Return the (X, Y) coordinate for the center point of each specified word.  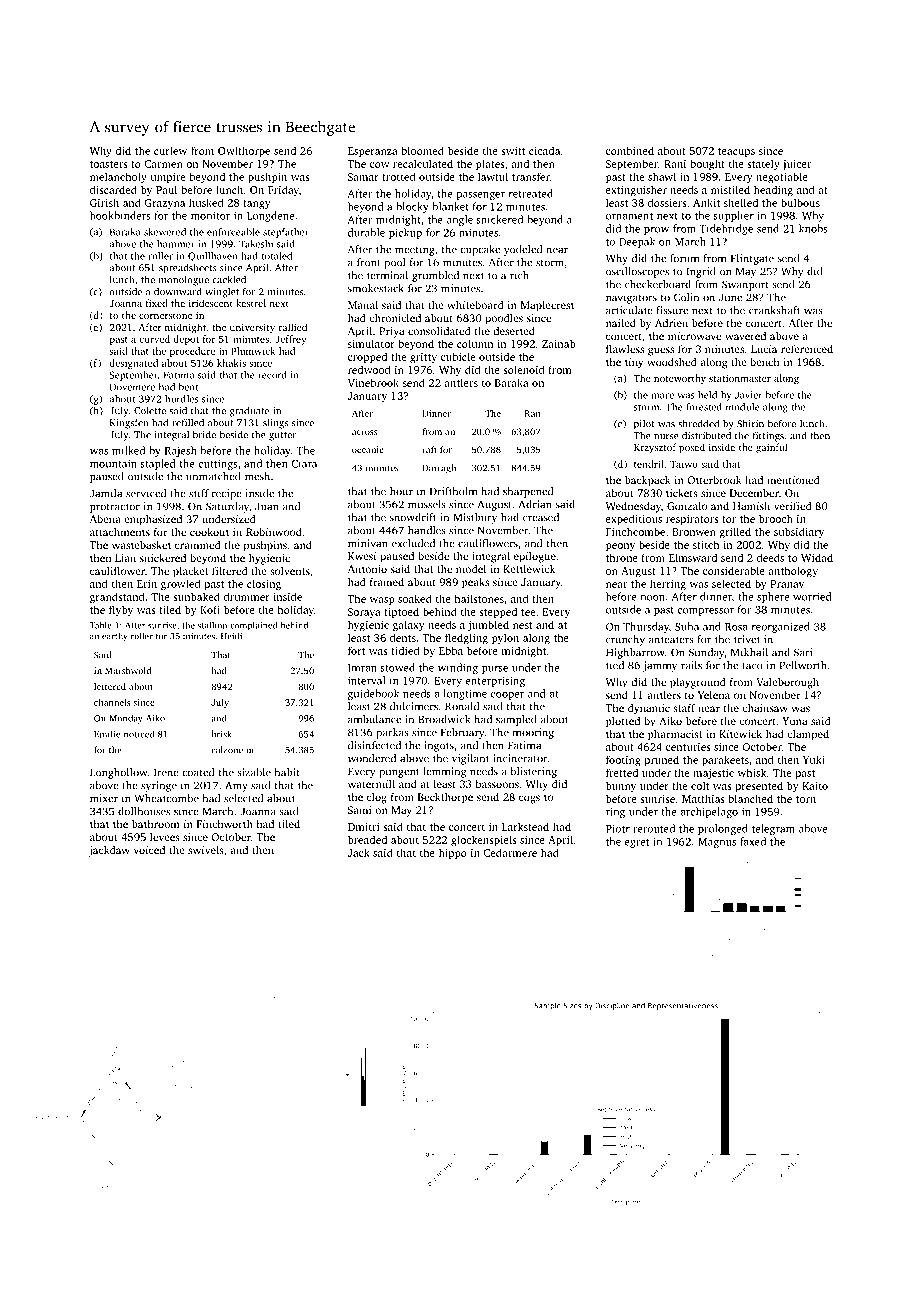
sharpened (528, 492)
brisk (222, 734)
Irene (166, 772)
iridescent (211, 303)
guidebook (373, 694)
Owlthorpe (244, 151)
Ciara (304, 464)
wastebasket (141, 545)
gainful (771, 448)
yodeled (523, 250)
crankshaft (774, 310)
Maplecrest (547, 306)
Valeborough (787, 683)
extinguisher (636, 191)
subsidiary (799, 533)
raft (429, 449)
